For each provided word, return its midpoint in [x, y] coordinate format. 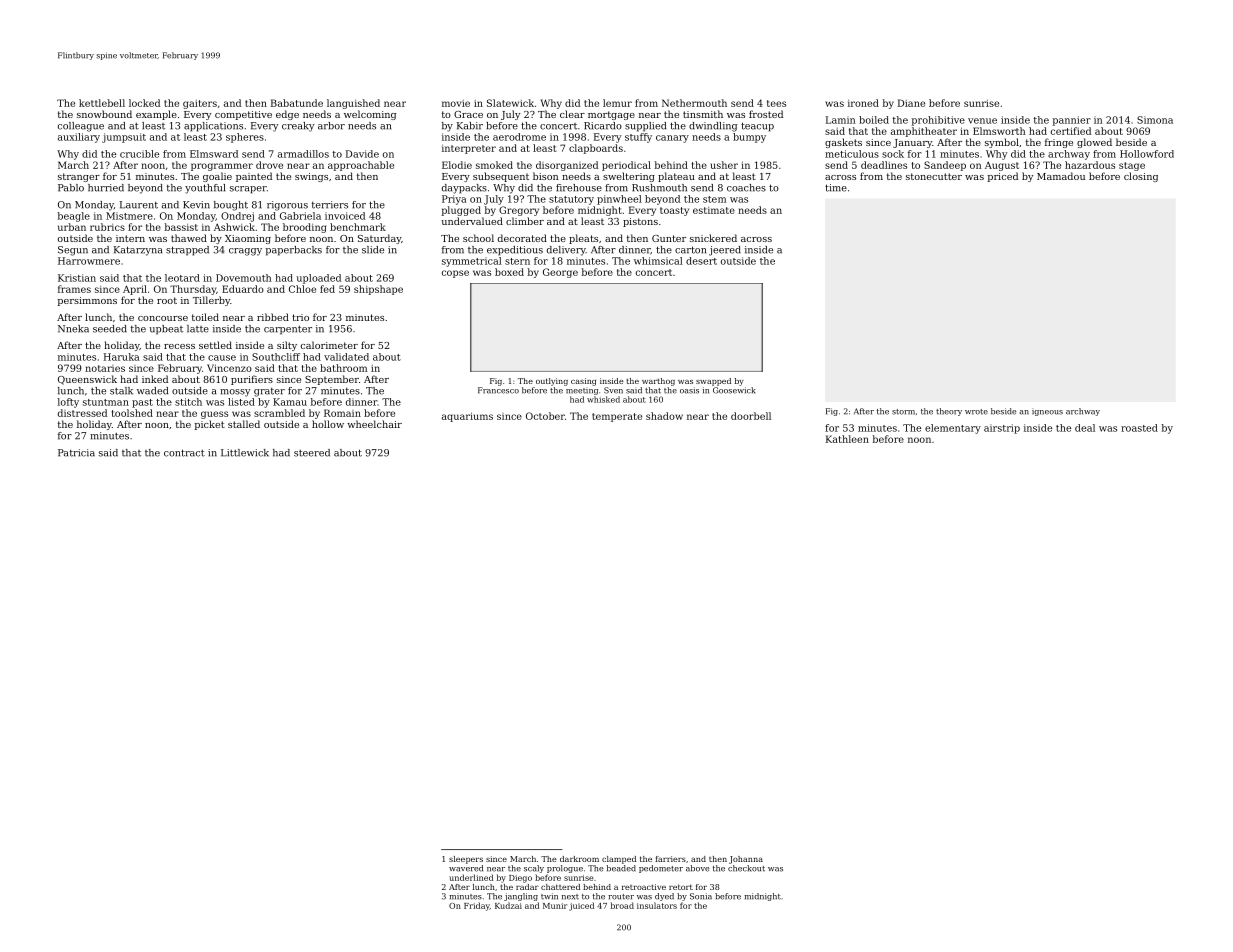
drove [269, 165]
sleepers [466, 860]
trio [300, 317]
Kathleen [847, 439]
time [836, 188]
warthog [658, 382]
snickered [713, 238]
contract [184, 453]
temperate [617, 417]
